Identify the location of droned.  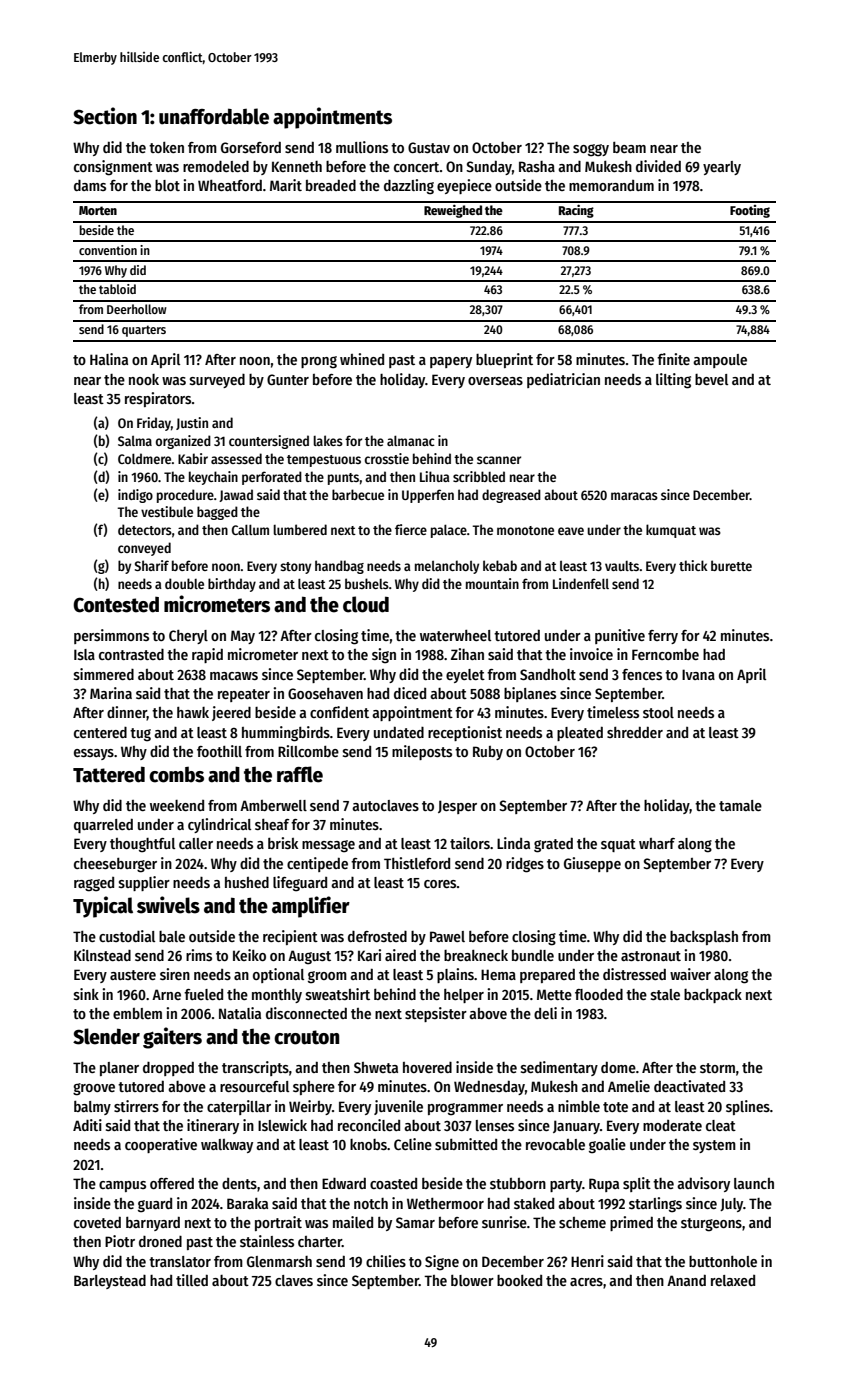
(160, 1241).
